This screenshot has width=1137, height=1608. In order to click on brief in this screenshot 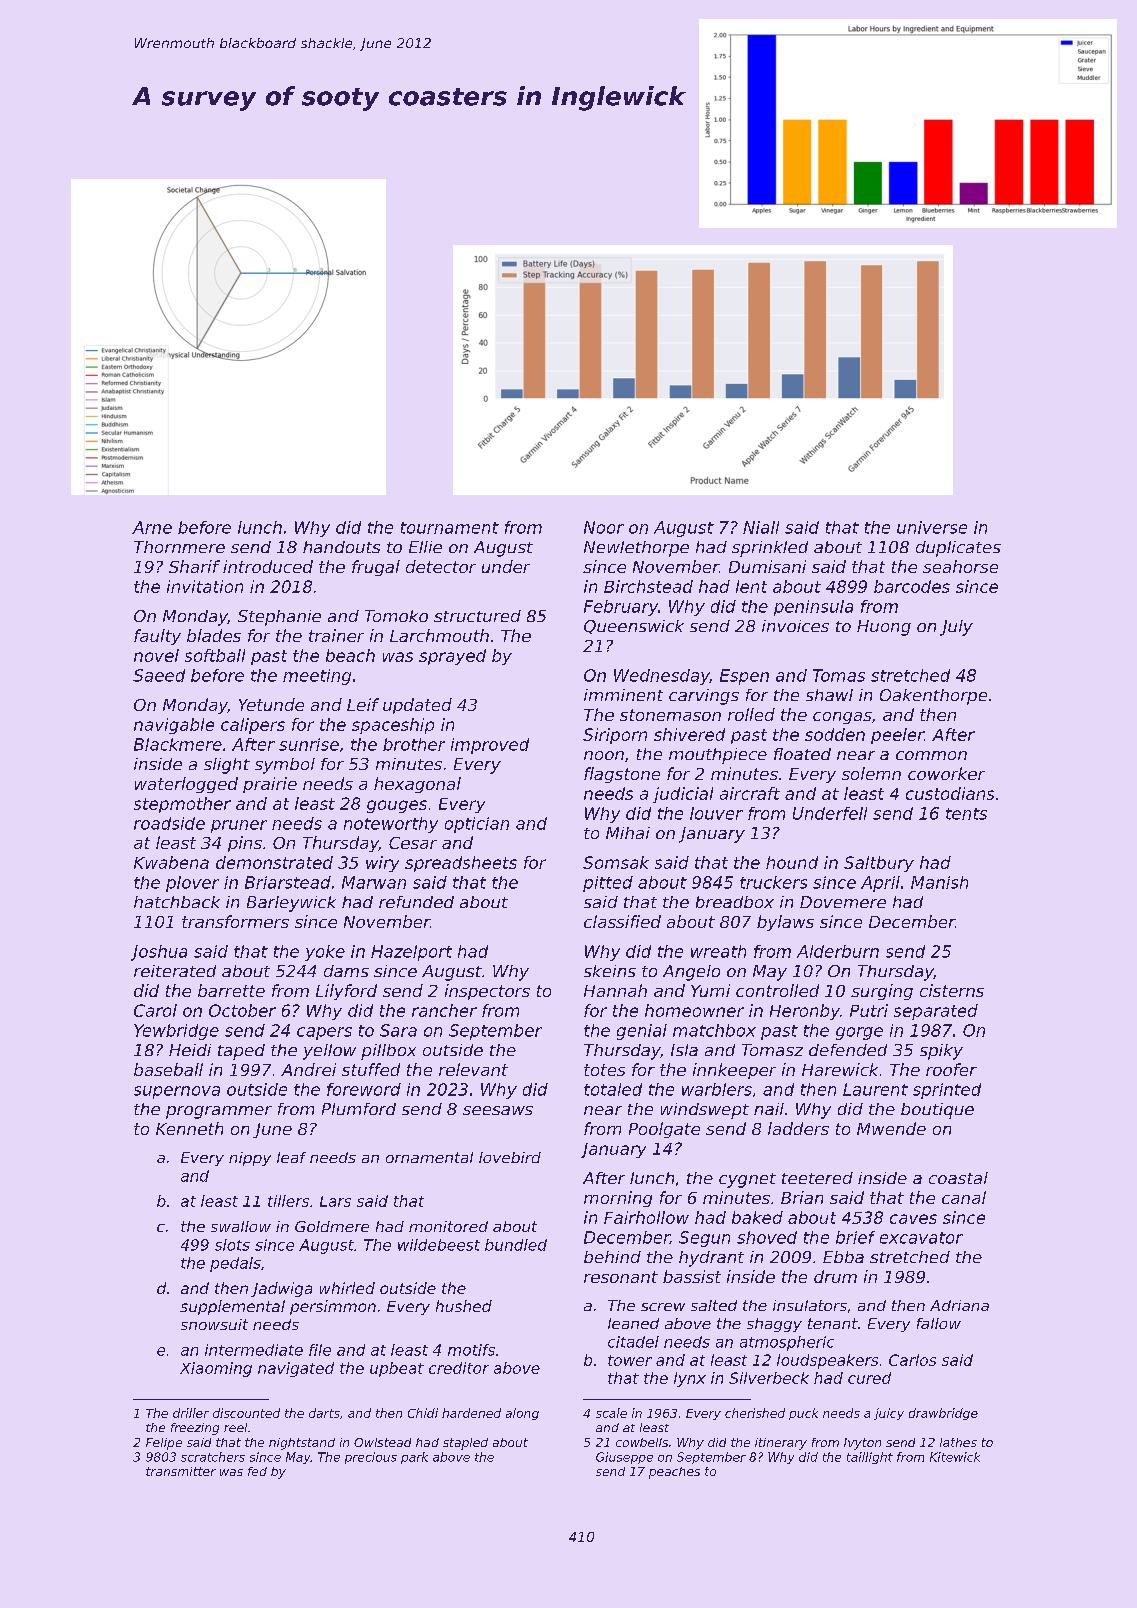, I will do `click(855, 1237)`.
